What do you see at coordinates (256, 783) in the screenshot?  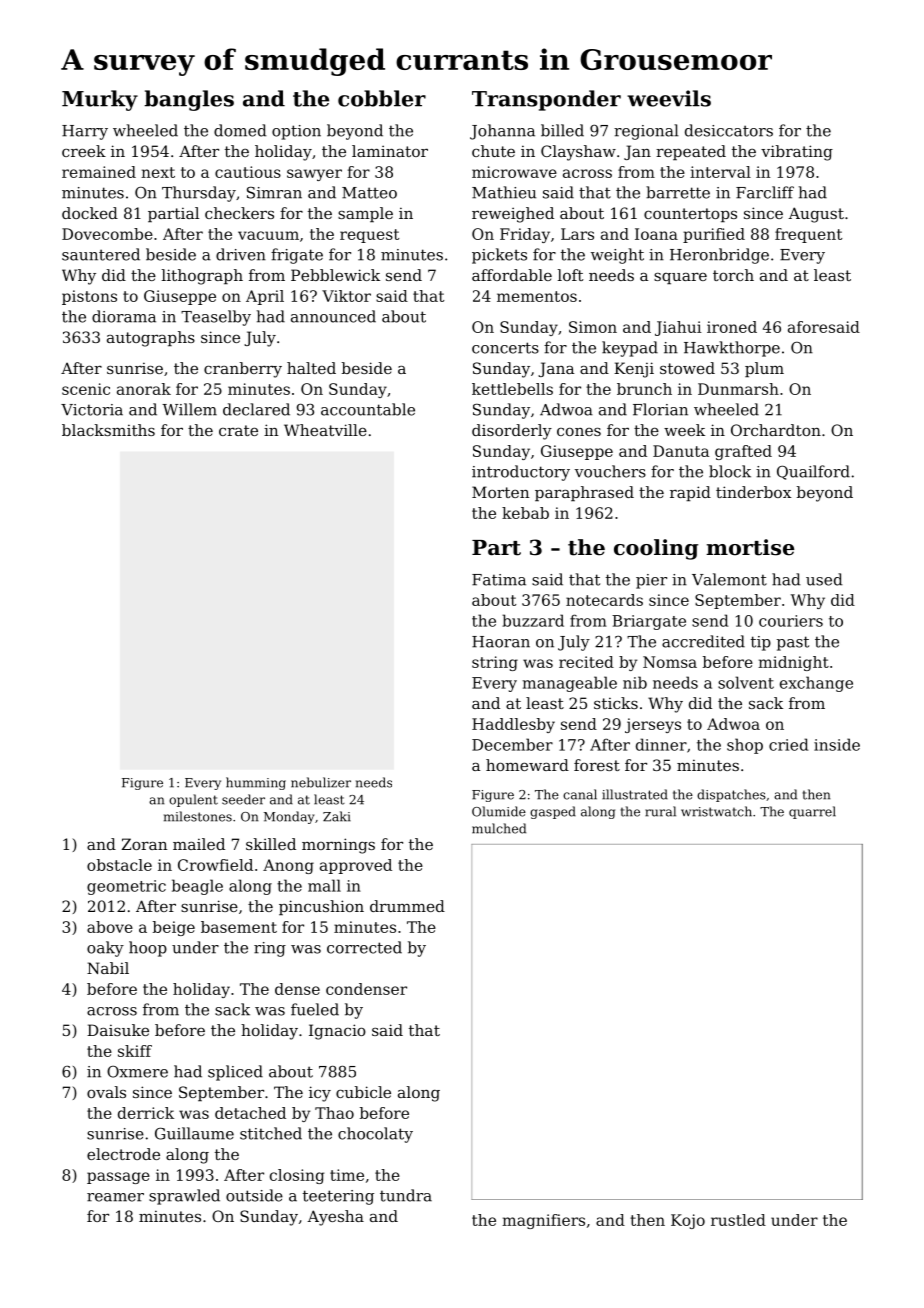 I see `humming` at bounding box center [256, 783].
